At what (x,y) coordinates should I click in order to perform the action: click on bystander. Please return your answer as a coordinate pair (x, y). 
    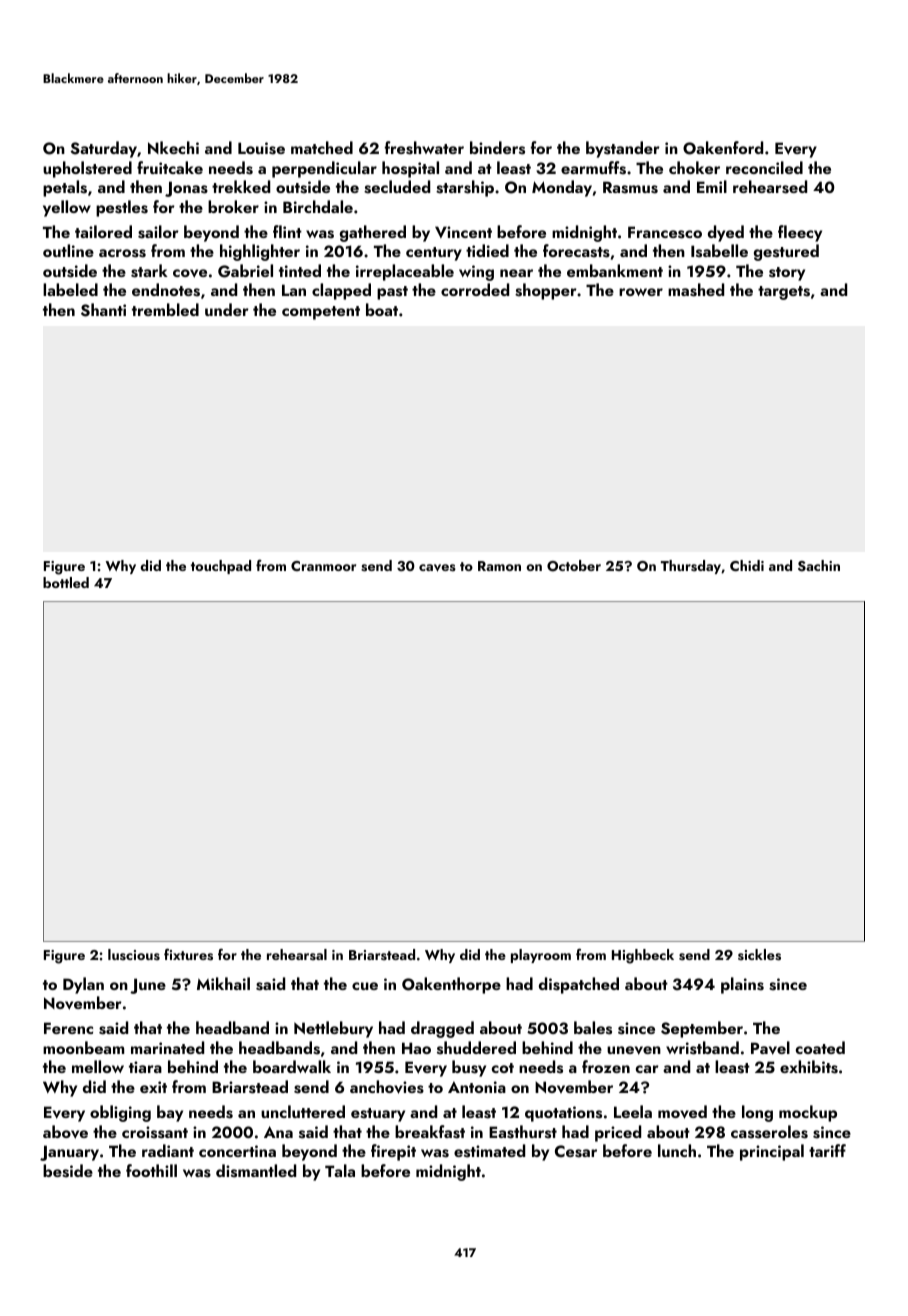
    Looking at the image, I should click on (623, 149).
